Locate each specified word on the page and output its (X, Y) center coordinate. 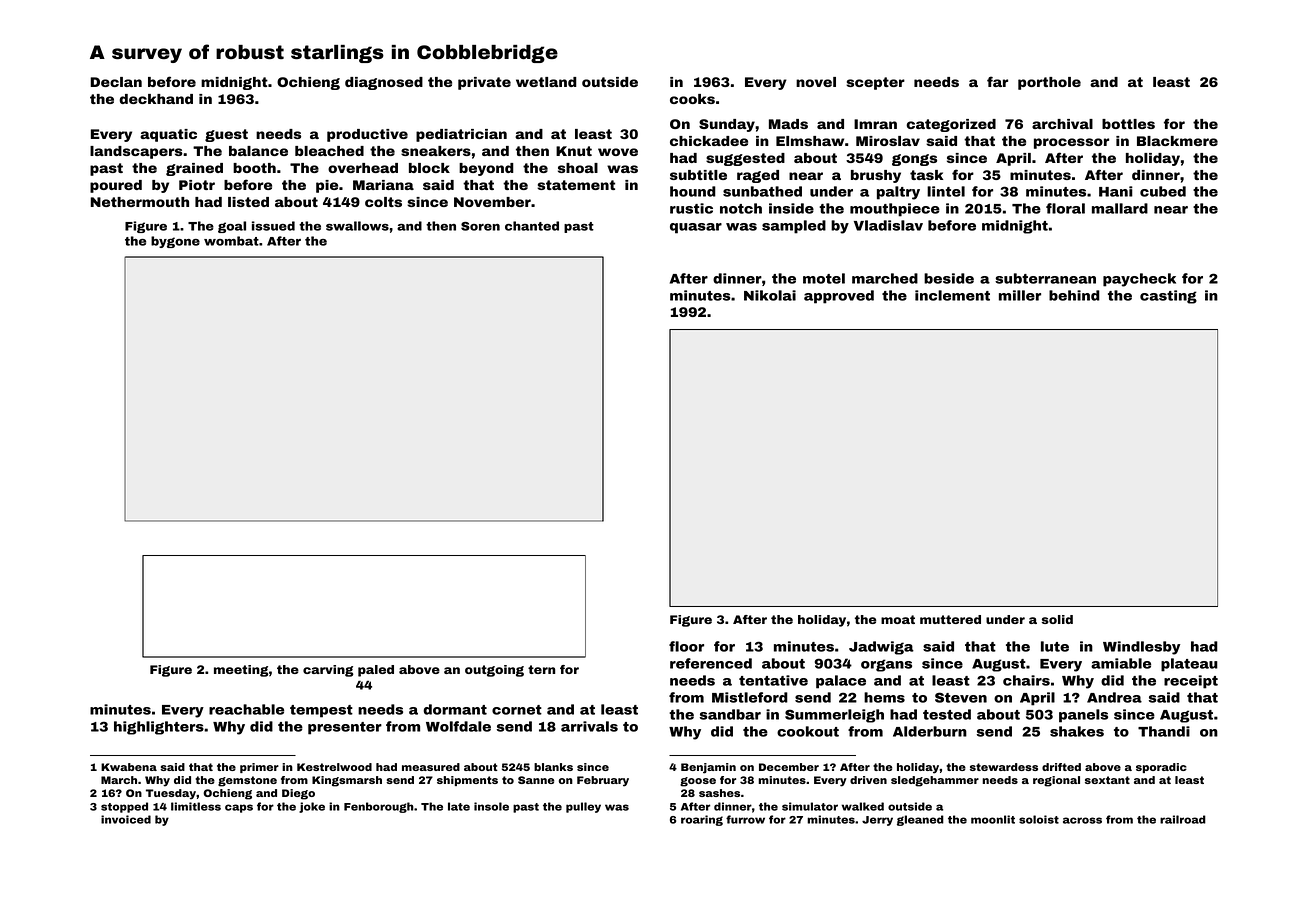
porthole (1049, 83)
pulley (583, 807)
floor (686, 646)
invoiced (126, 819)
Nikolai (770, 295)
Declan (116, 82)
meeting (241, 671)
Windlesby (1141, 648)
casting (1168, 297)
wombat (231, 241)
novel (816, 82)
